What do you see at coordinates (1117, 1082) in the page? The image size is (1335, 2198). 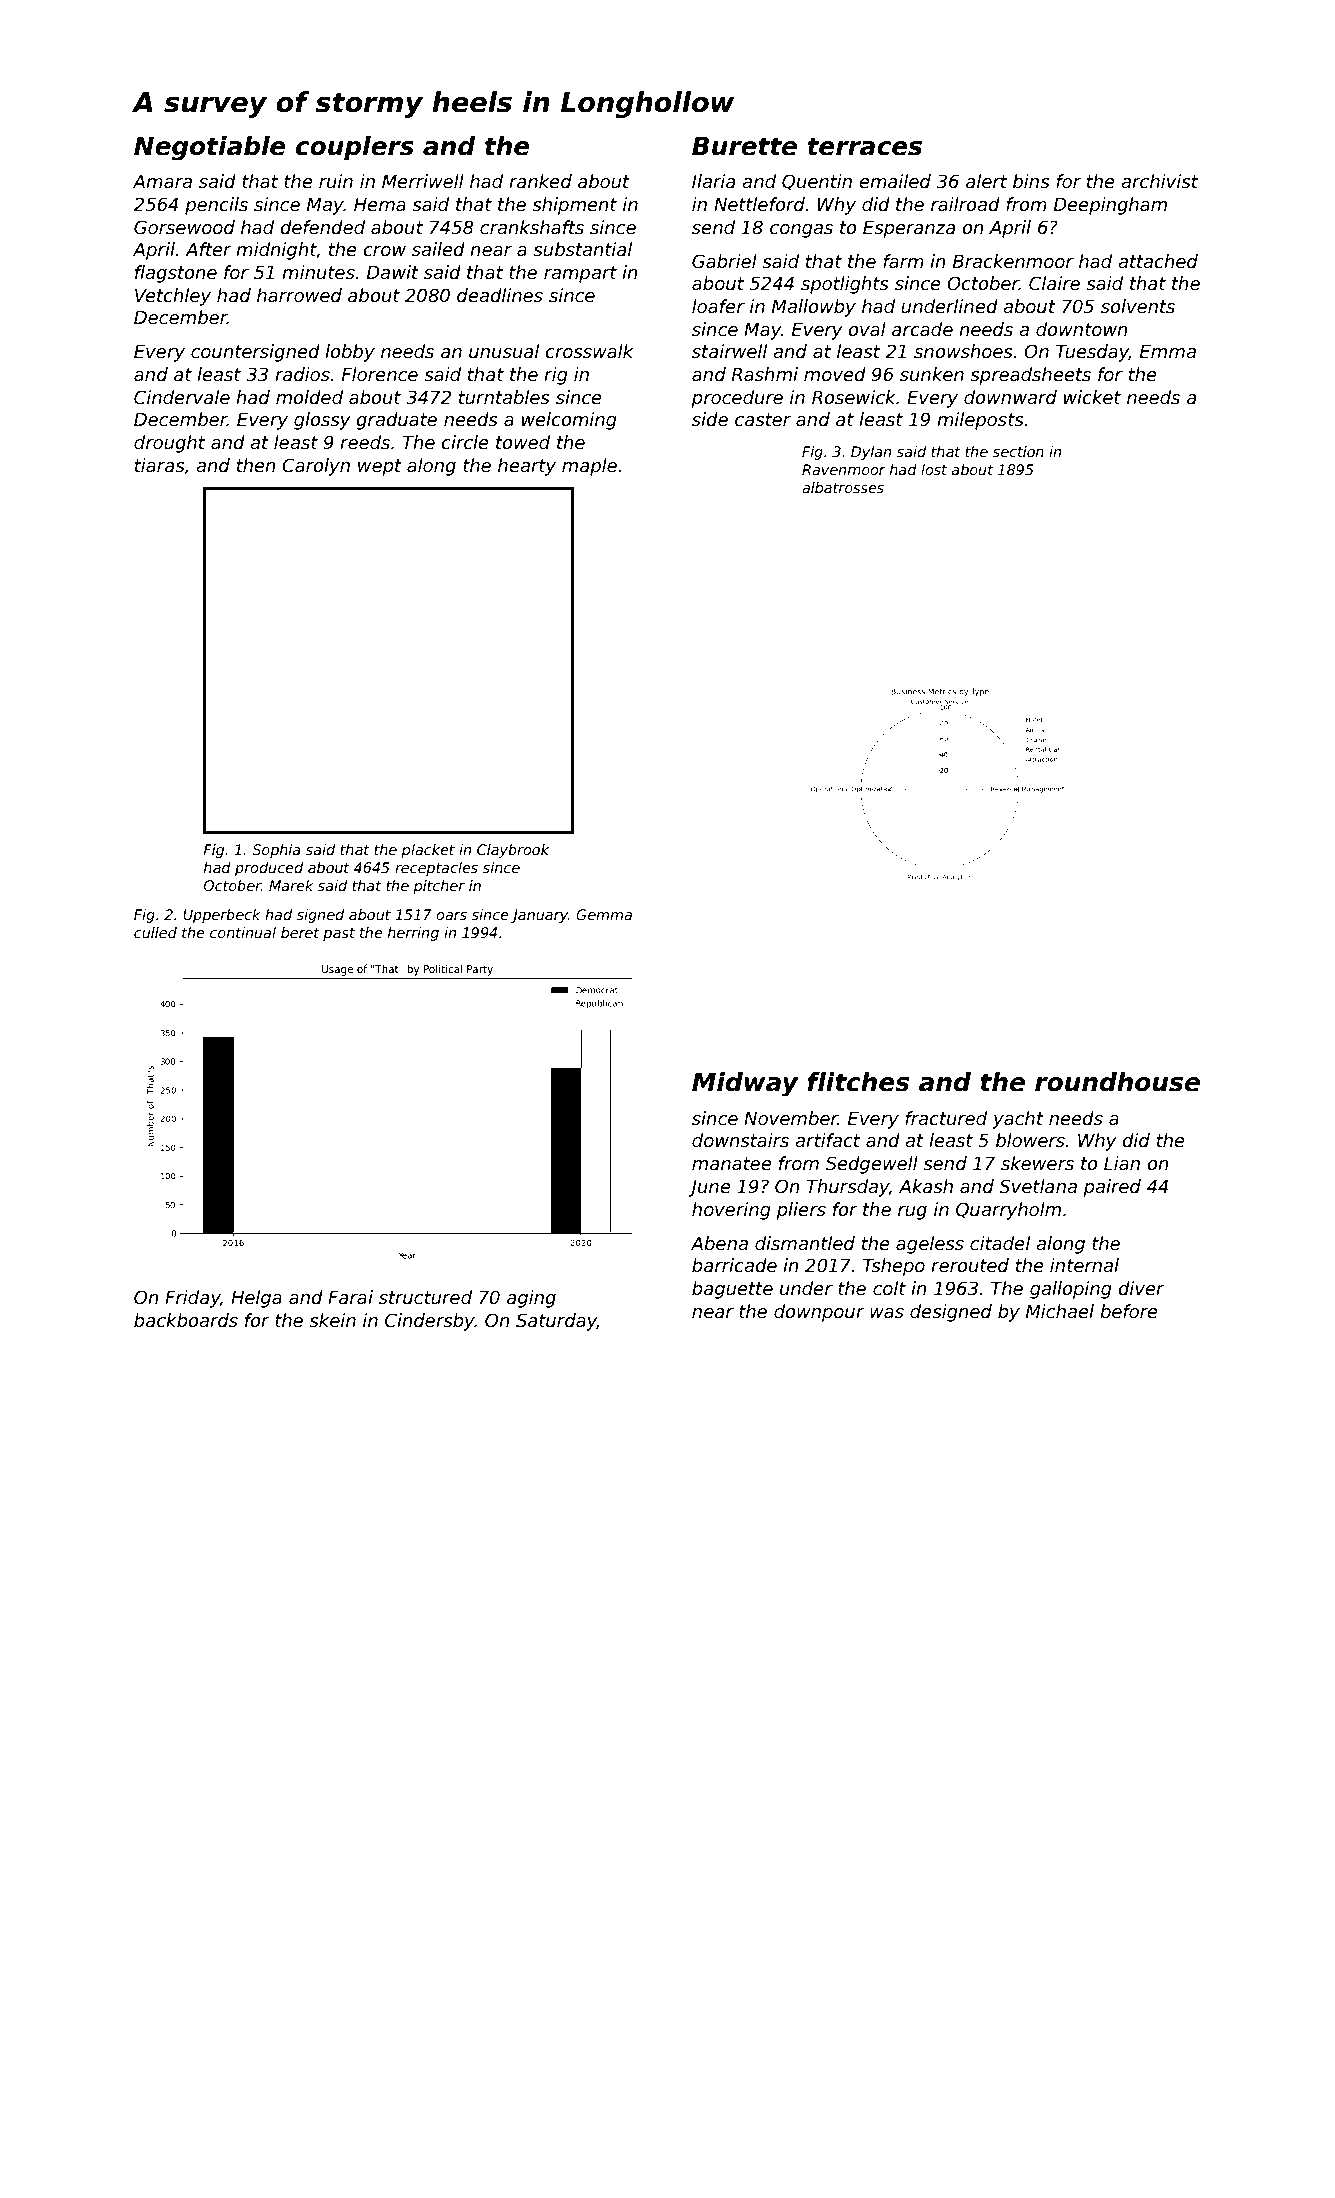 I see `roundhouse` at bounding box center [1117, 1082].
